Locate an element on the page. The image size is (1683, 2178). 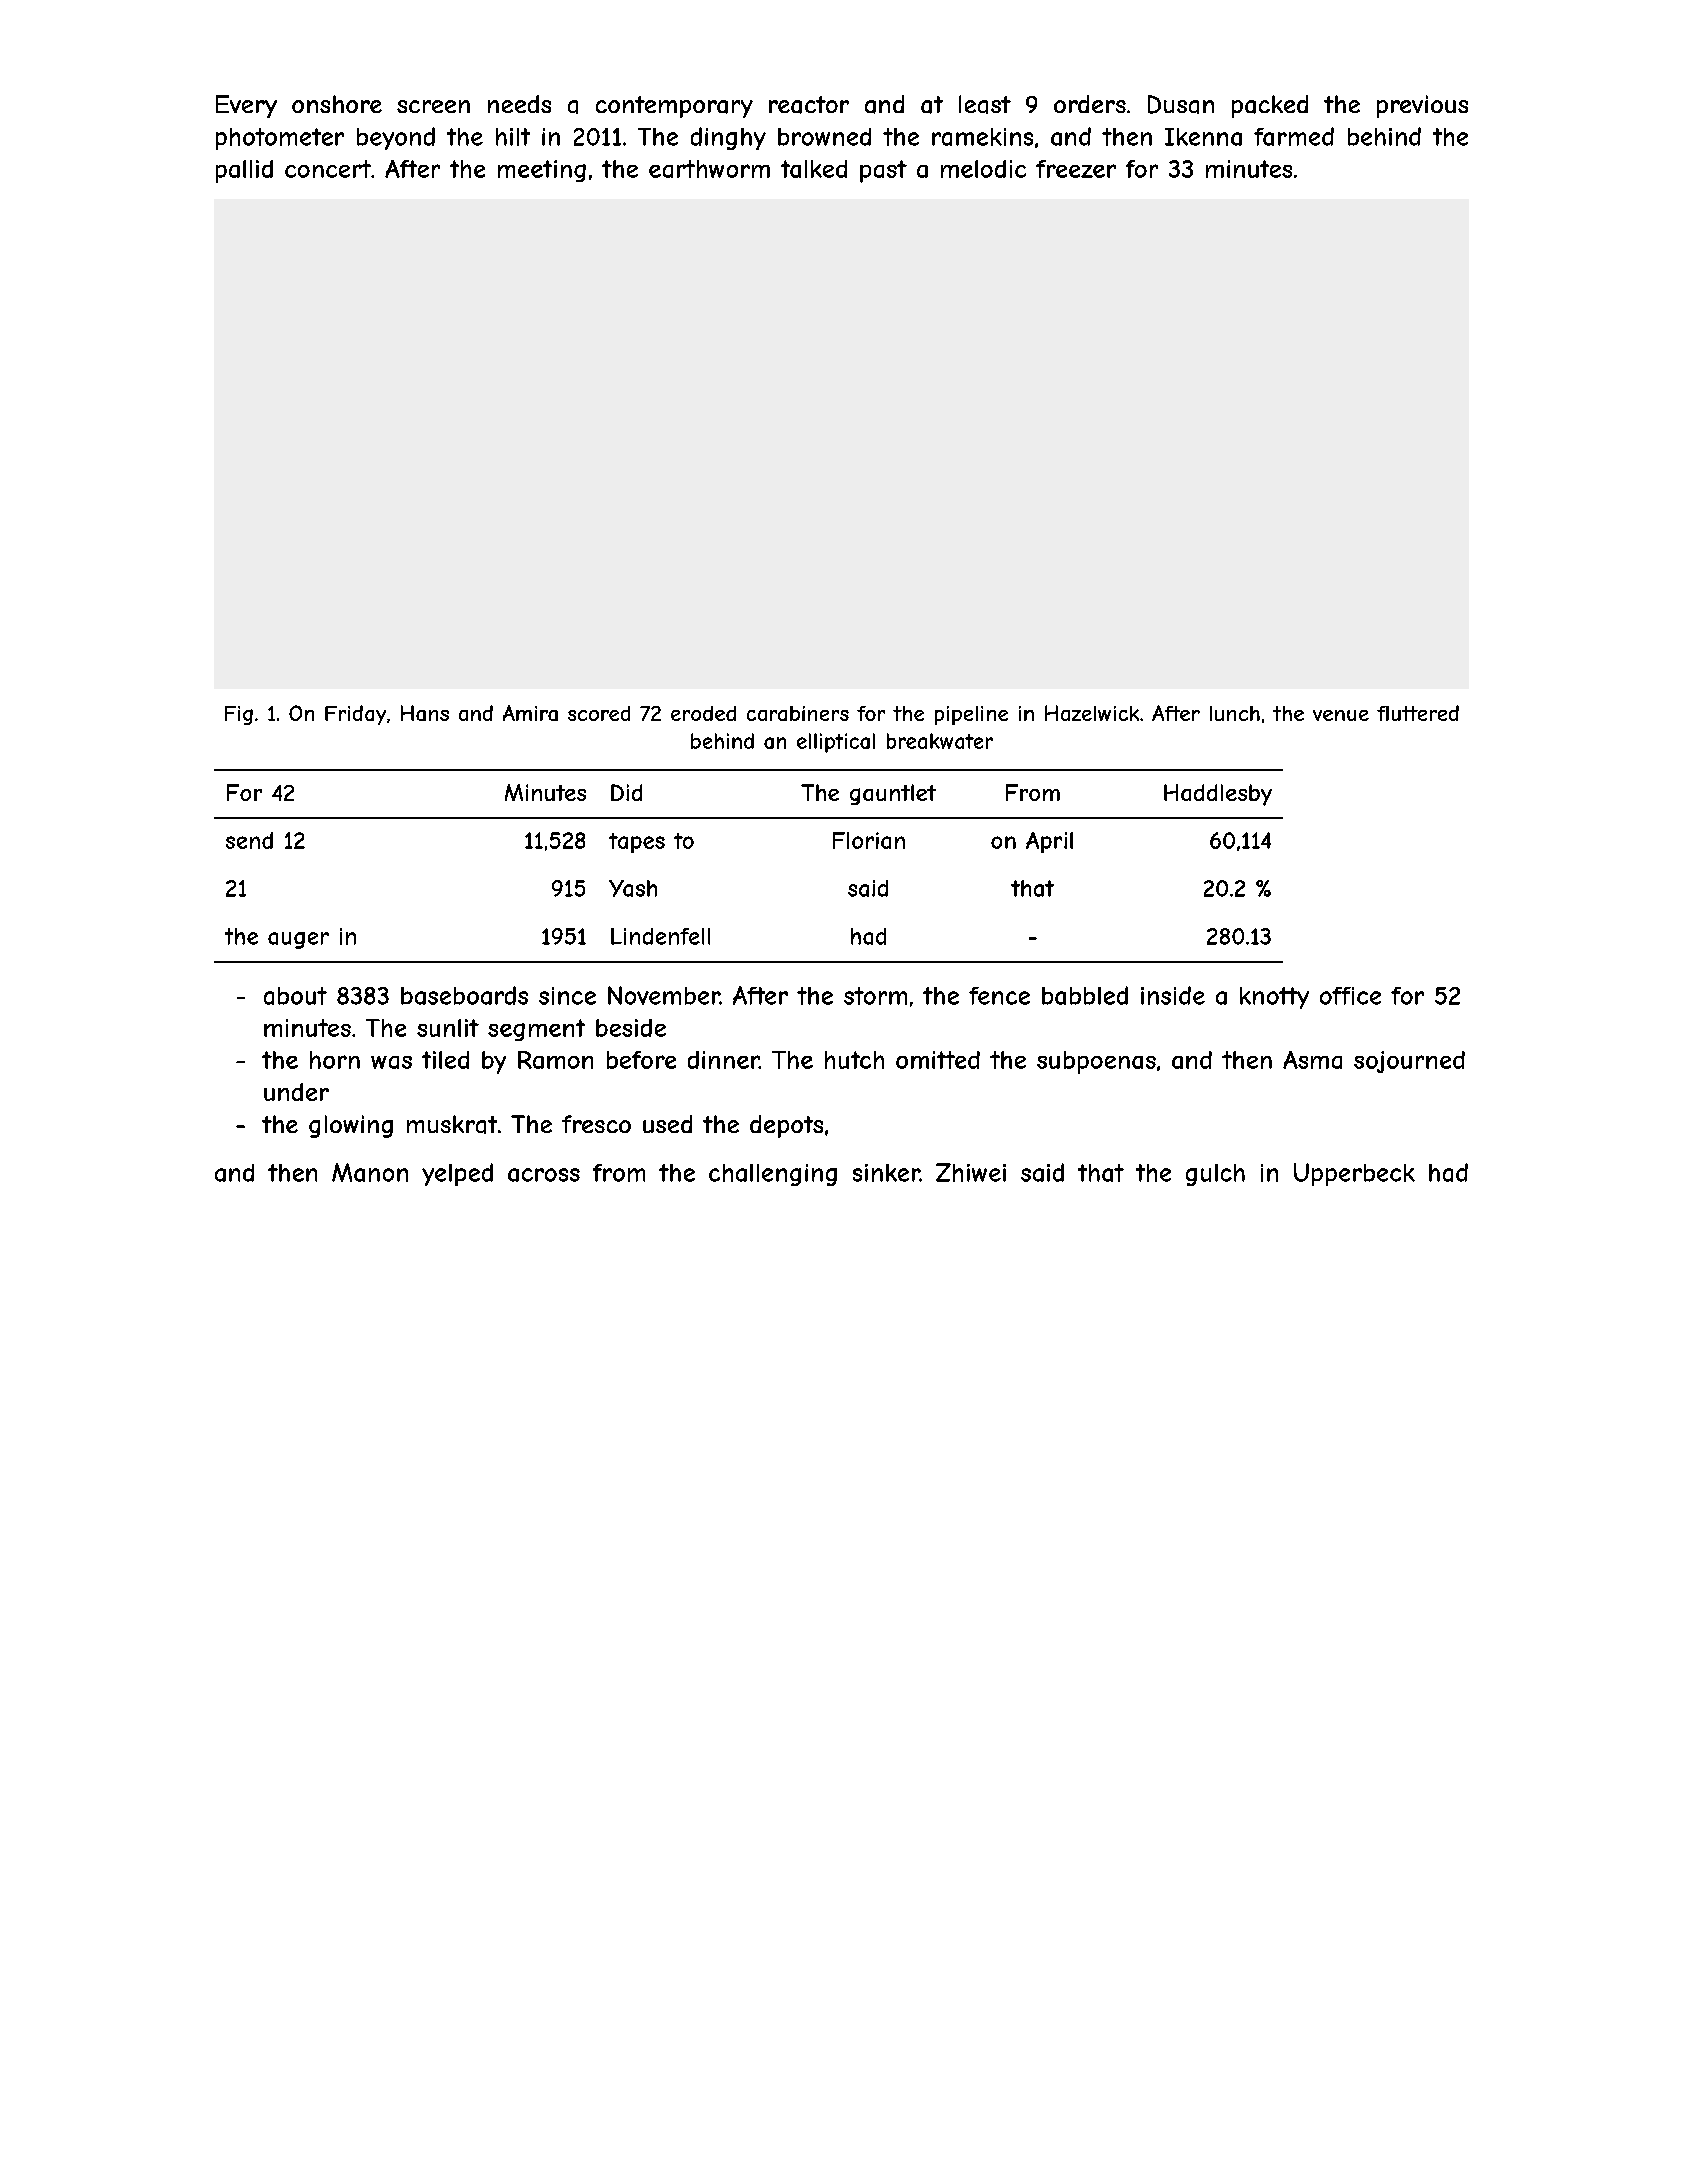
previous is located at coordinates (1422, 106).
